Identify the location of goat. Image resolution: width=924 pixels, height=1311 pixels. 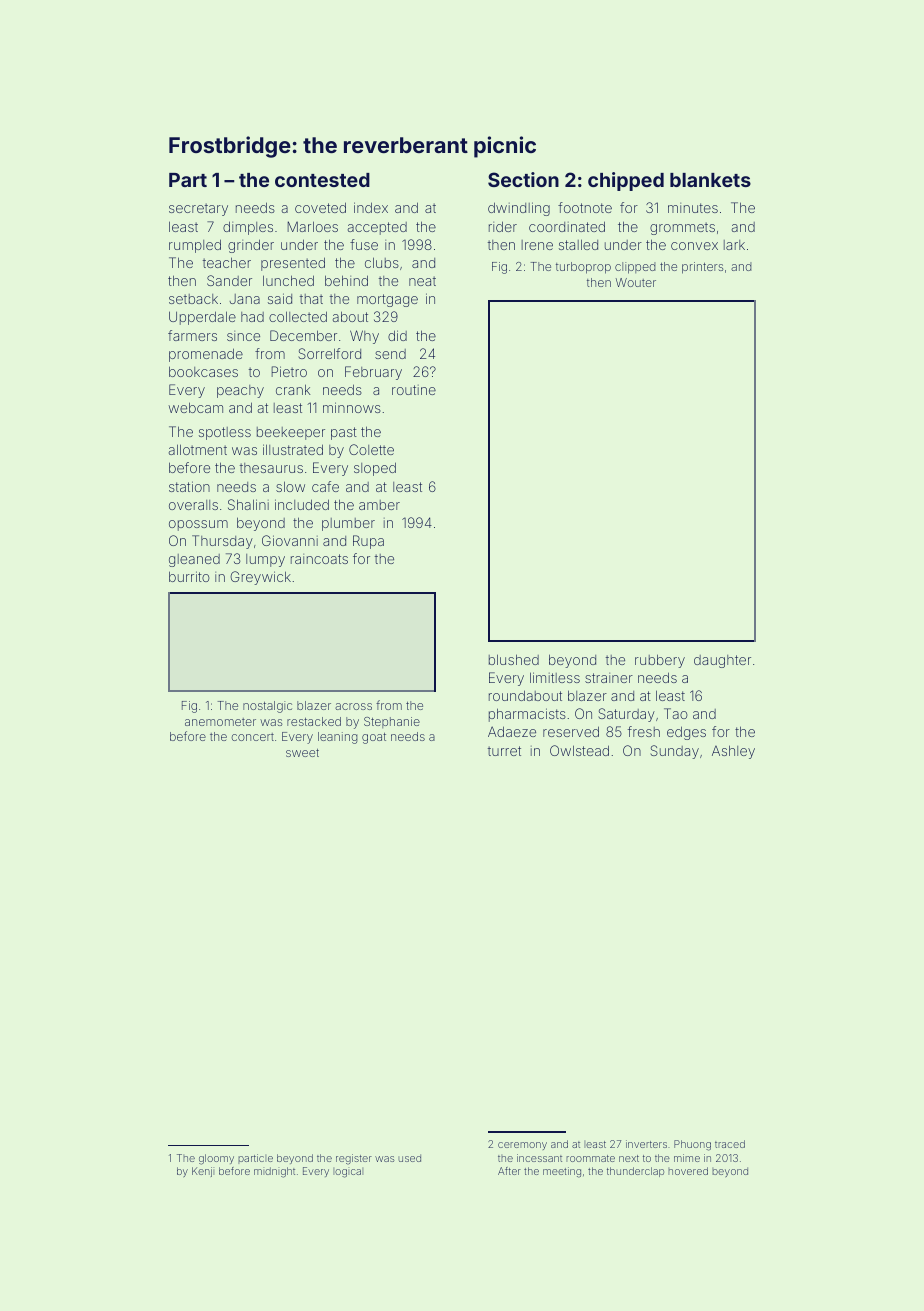
(374, 738).
